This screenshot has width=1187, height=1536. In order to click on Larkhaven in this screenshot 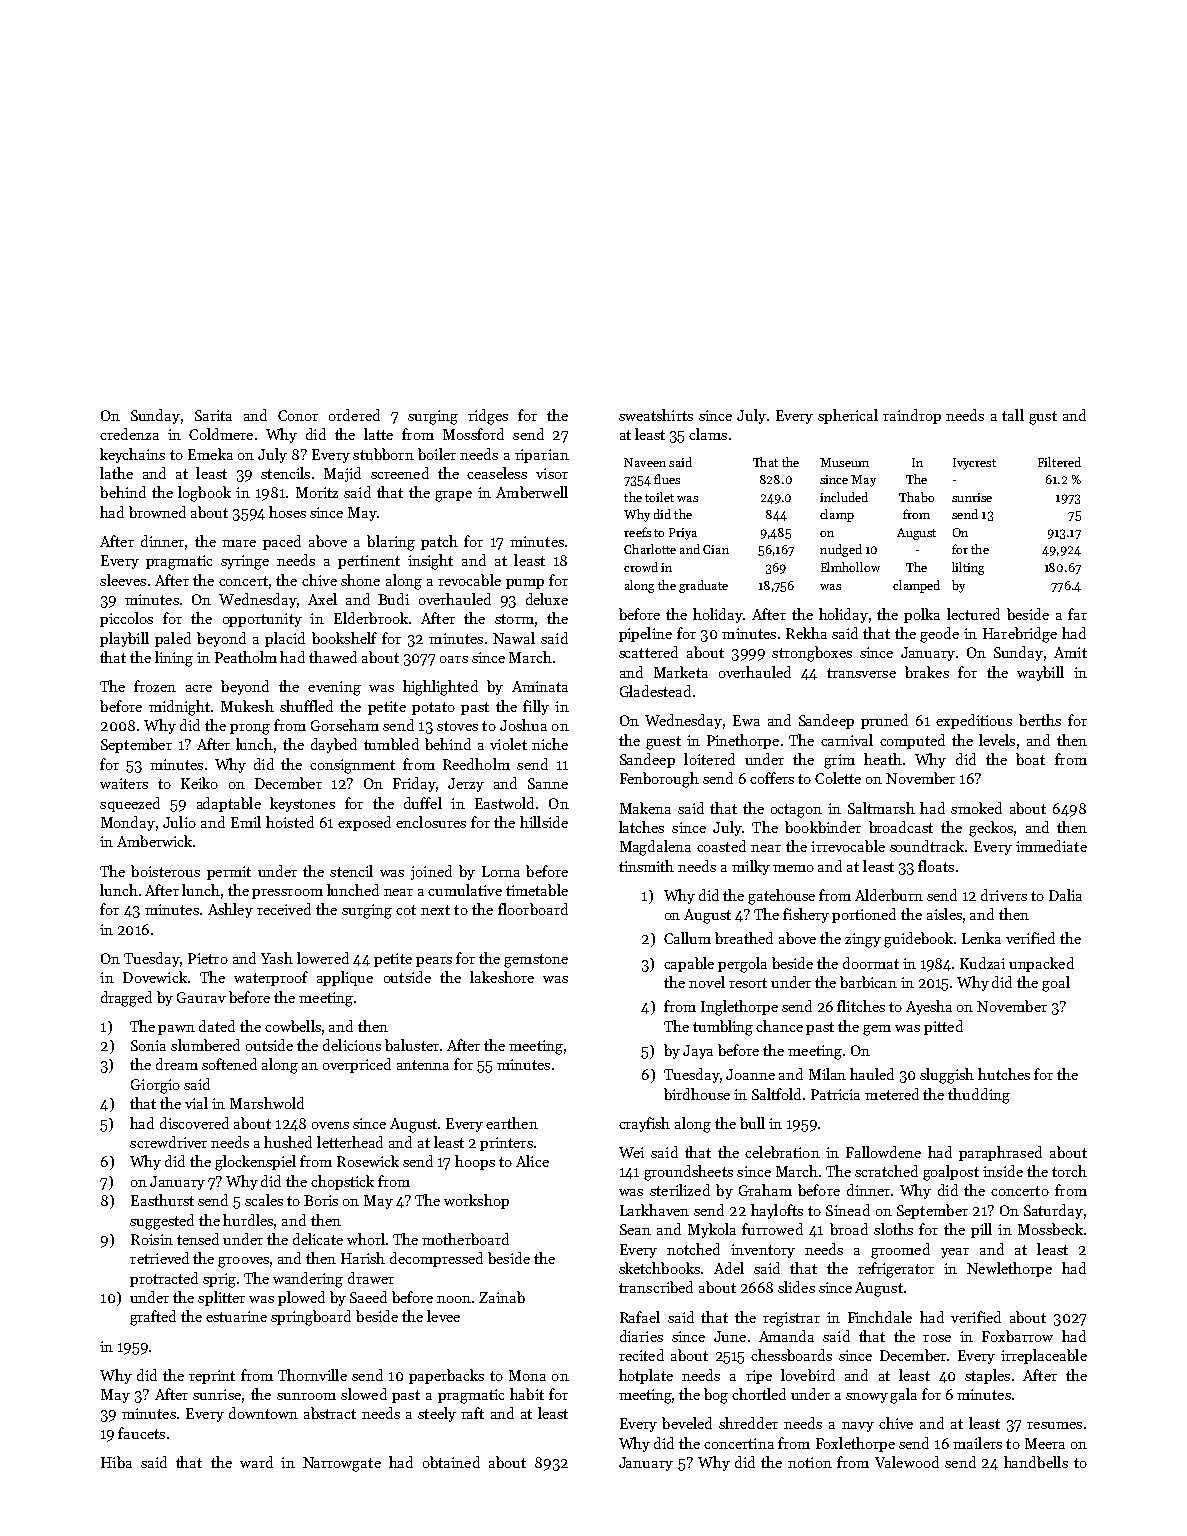, I will do `click(654, 1210)`.
